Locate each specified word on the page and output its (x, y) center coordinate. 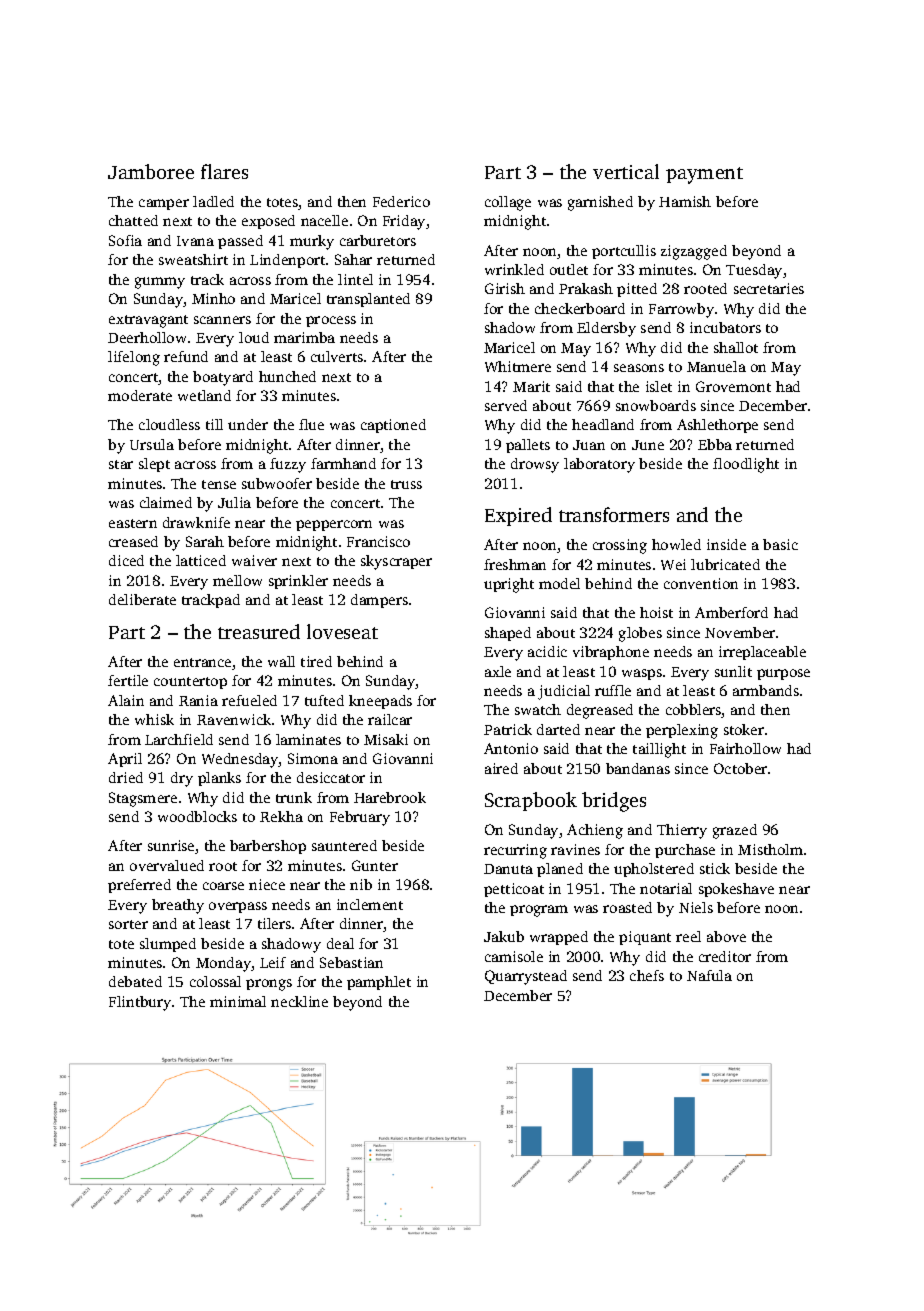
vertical (626, 171)
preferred (139, 886)
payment (704, 175)
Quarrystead (526, 977)
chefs (647, 975)
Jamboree (151, 171)
